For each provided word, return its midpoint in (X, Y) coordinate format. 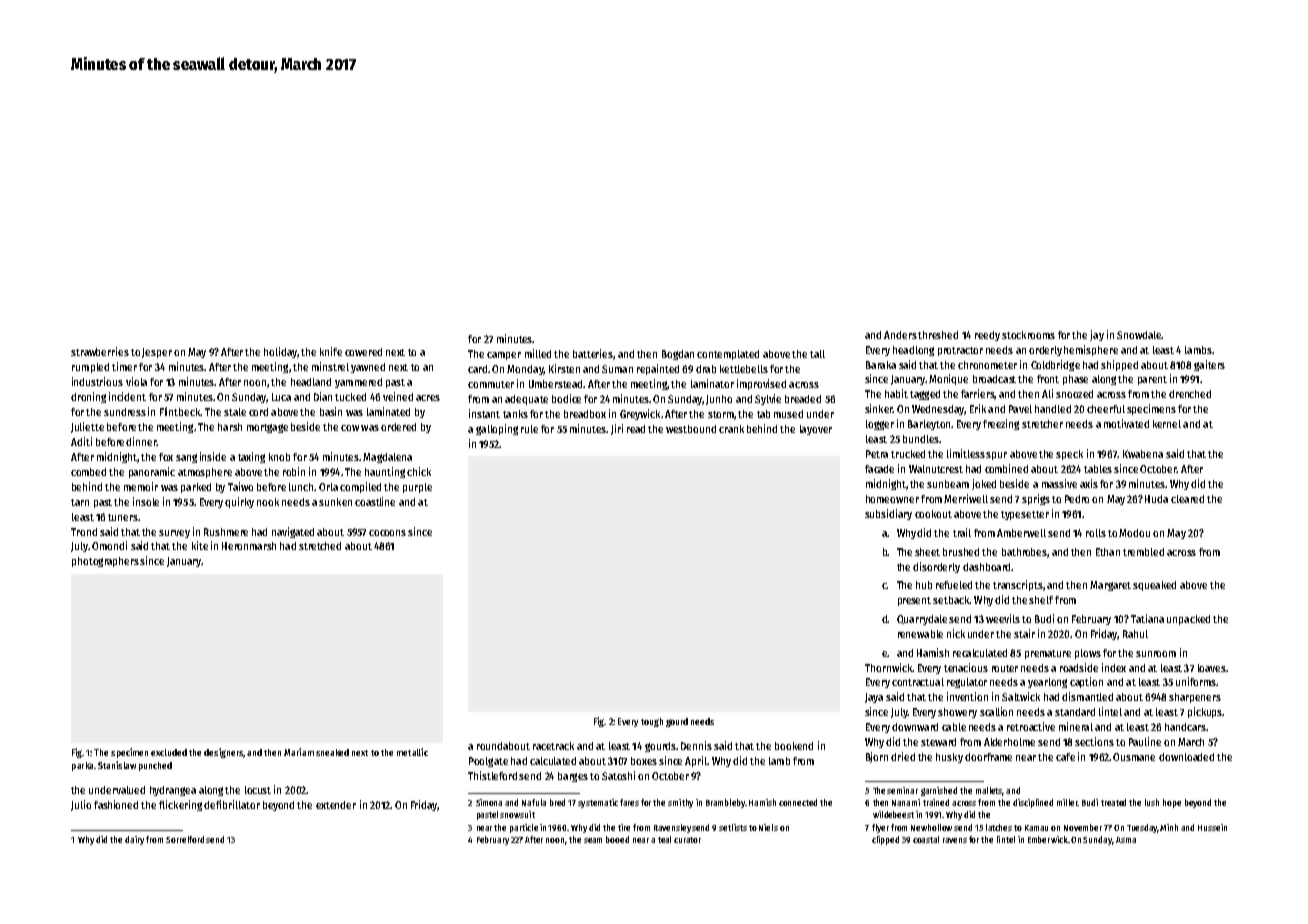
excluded (169, 752)
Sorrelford (185, 839)
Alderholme (1009, 742)
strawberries (100, 351)
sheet (927, 552)
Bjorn (877, 757)
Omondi (109, 545)
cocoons (387, 533)
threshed (938, 335)
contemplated (728, 355)
